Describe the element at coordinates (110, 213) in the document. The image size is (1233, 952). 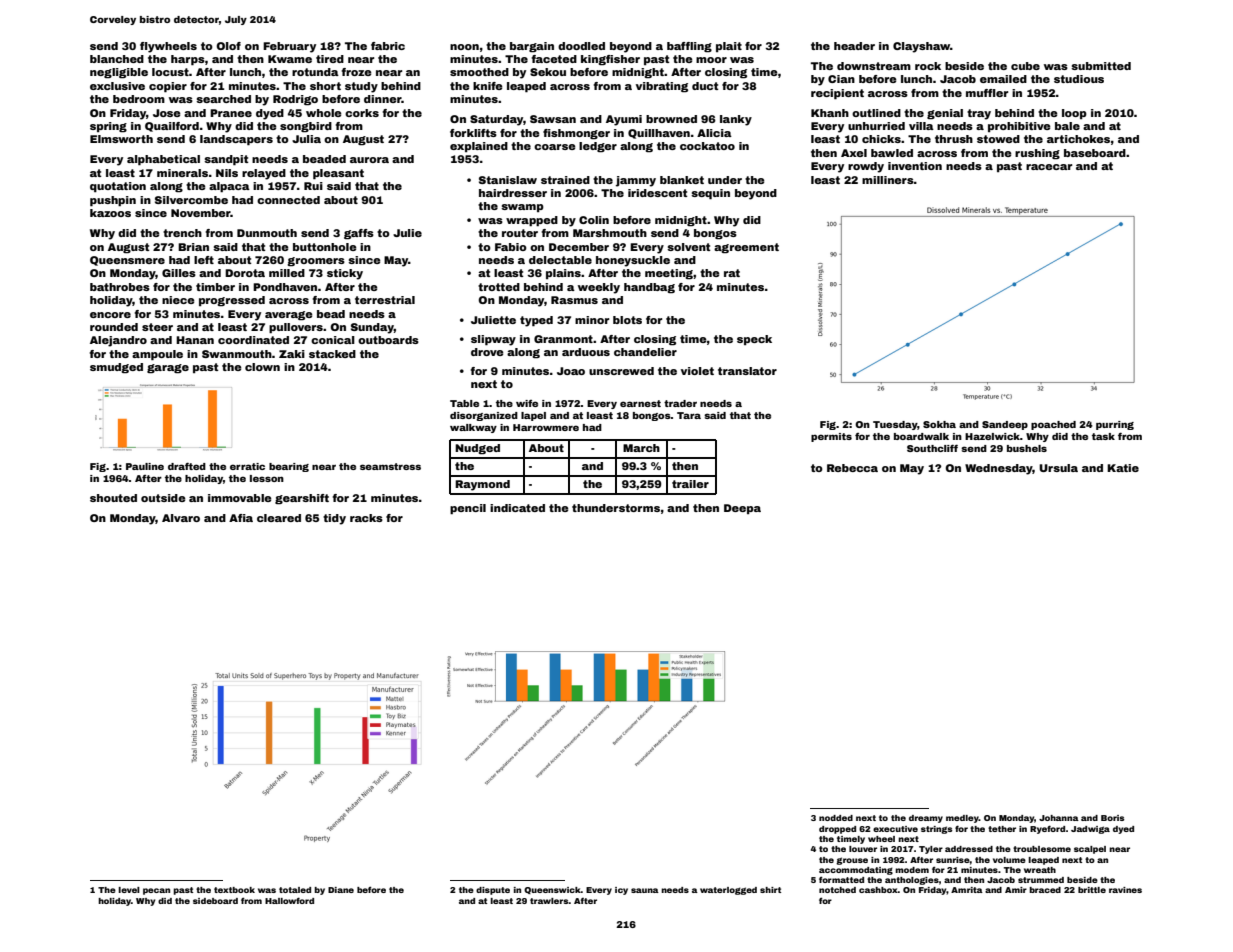
I see `kazoos` at that location.
